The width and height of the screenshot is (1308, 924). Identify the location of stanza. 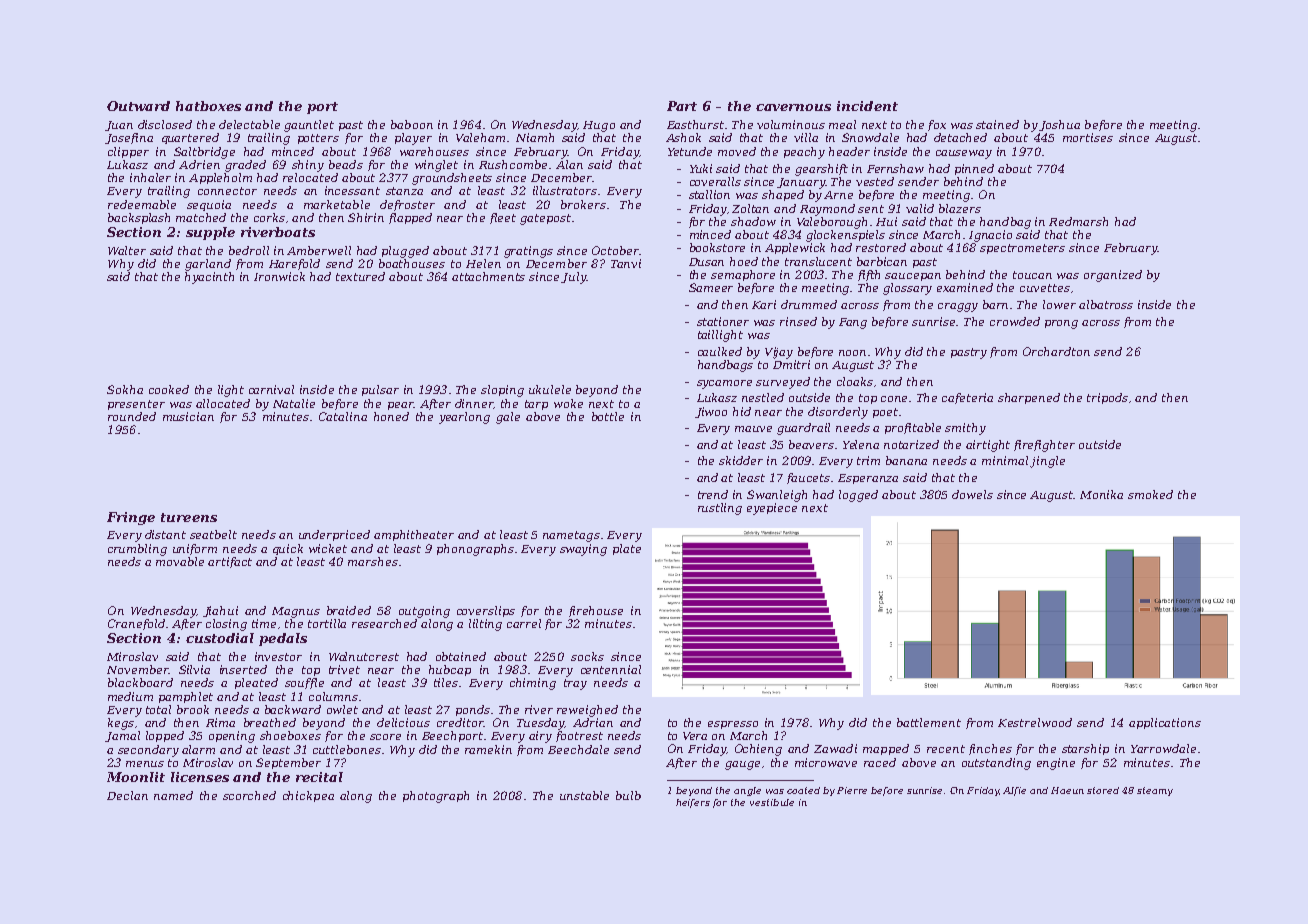
(404, 191).
